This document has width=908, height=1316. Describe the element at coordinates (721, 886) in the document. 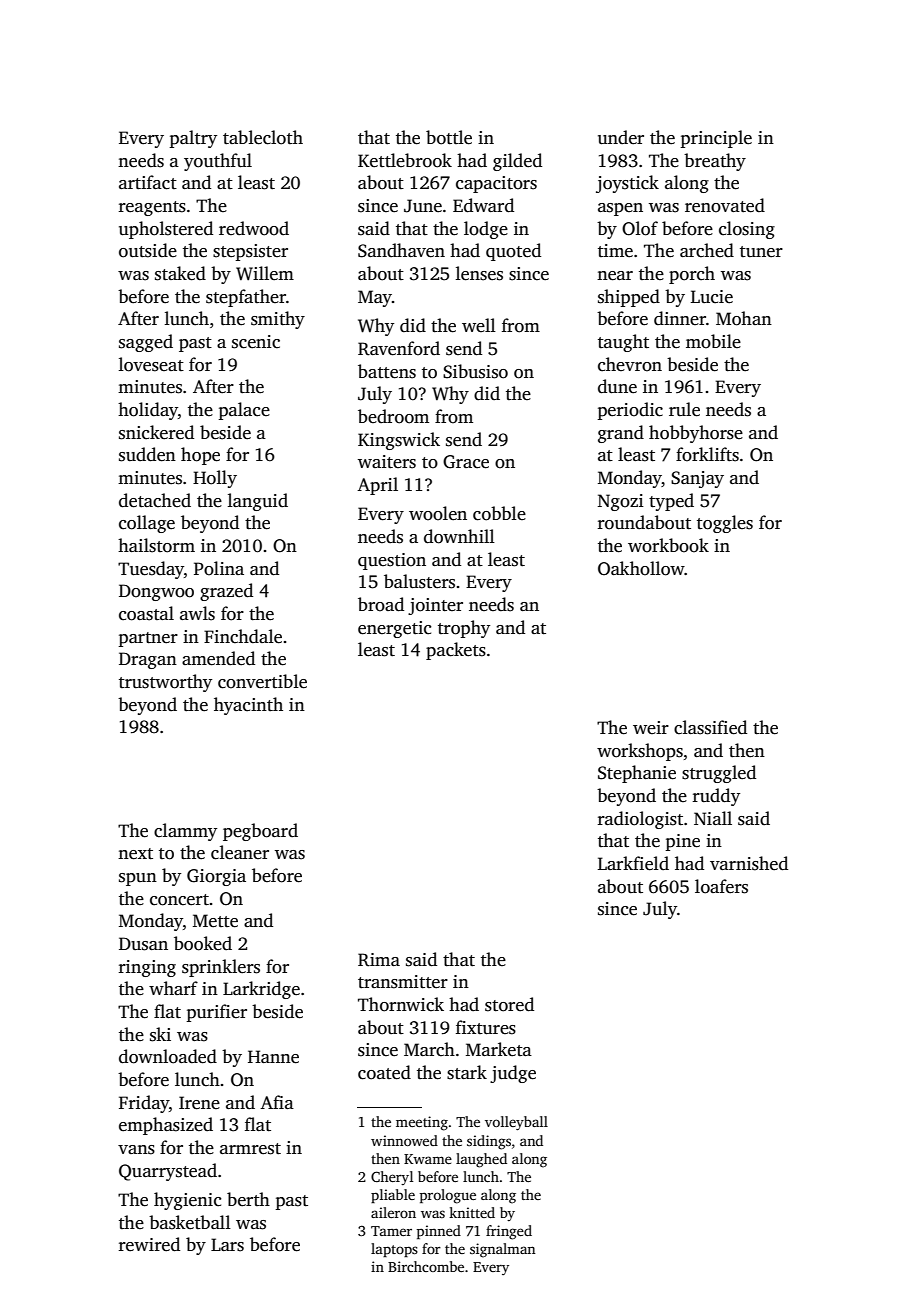

I see `loafers` at that location.
